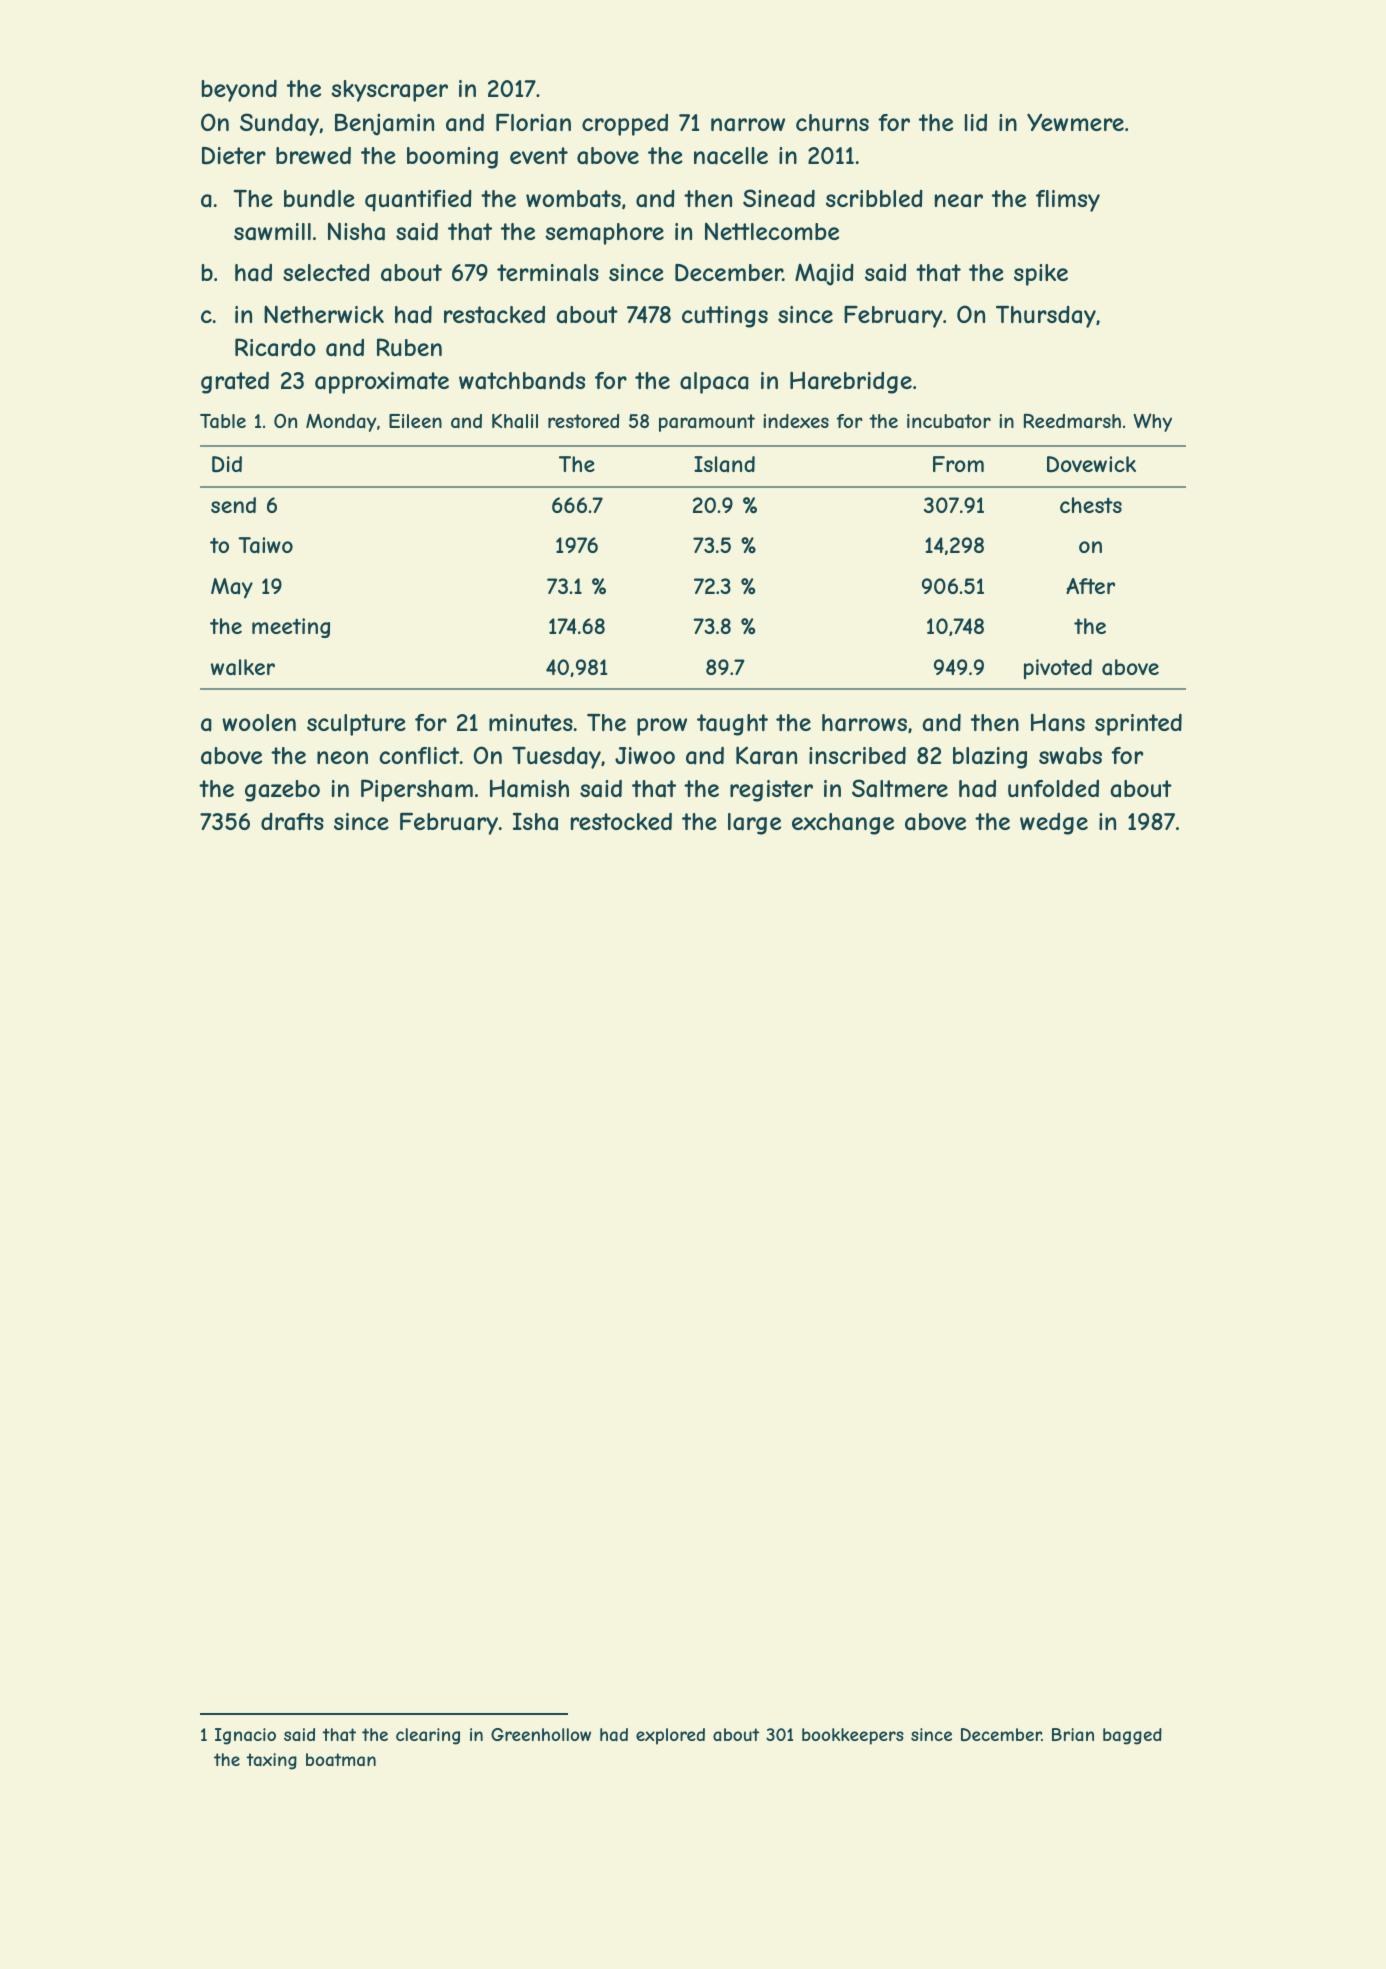 This screenshot has height=1969, width=1386. What do you see at coordinates (341, 1759) in the screenshot?
I see `boatman` at bounding box center [341, 1759].
